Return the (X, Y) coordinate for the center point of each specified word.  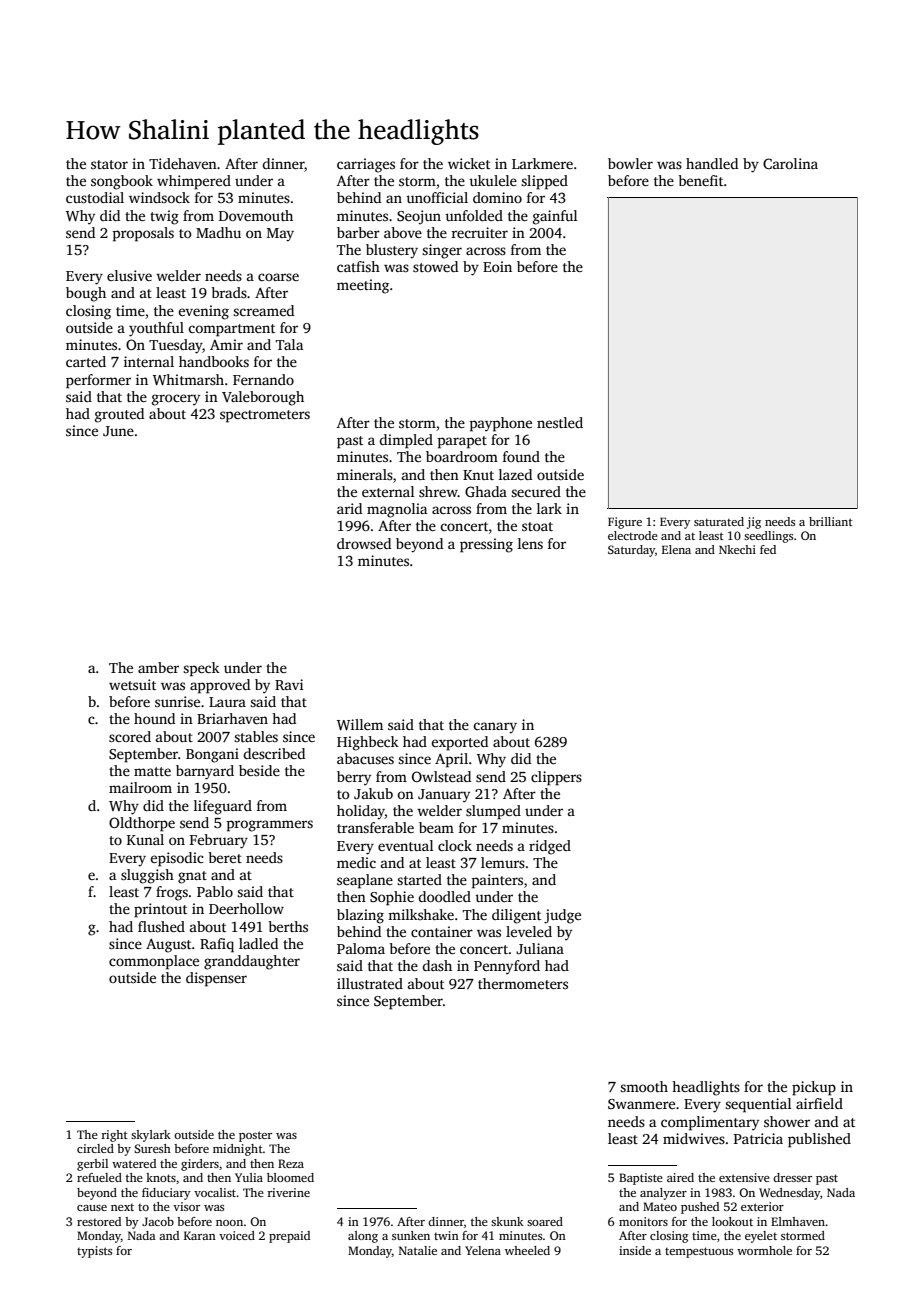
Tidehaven (183, 163)
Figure (625, 523)
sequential (758, 1105)
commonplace (154, 962)
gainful (555, 217)
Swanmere (641, 1104)
